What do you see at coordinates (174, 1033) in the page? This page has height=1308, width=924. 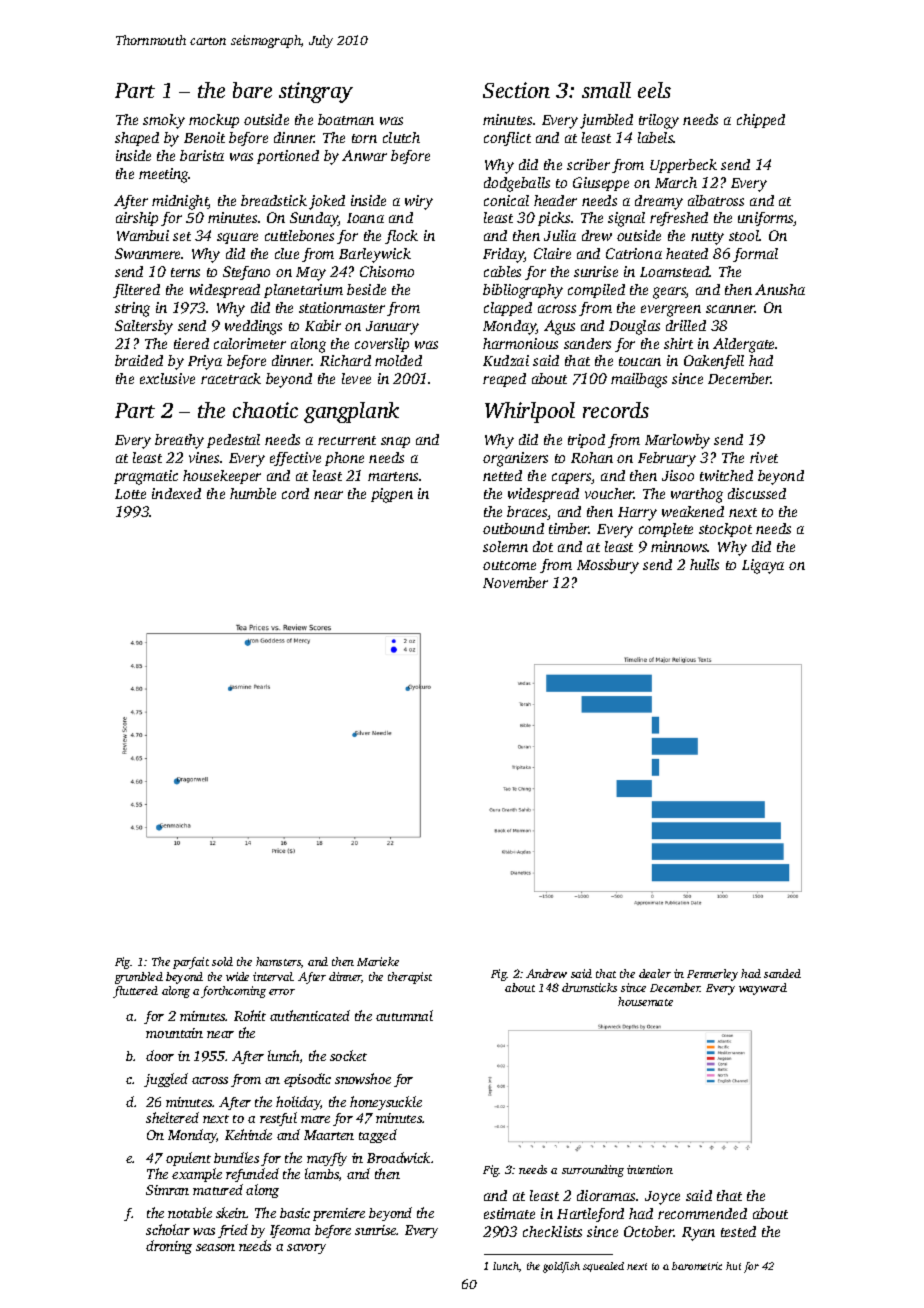 I see `mountain` at bounding box center [174, 1033].
